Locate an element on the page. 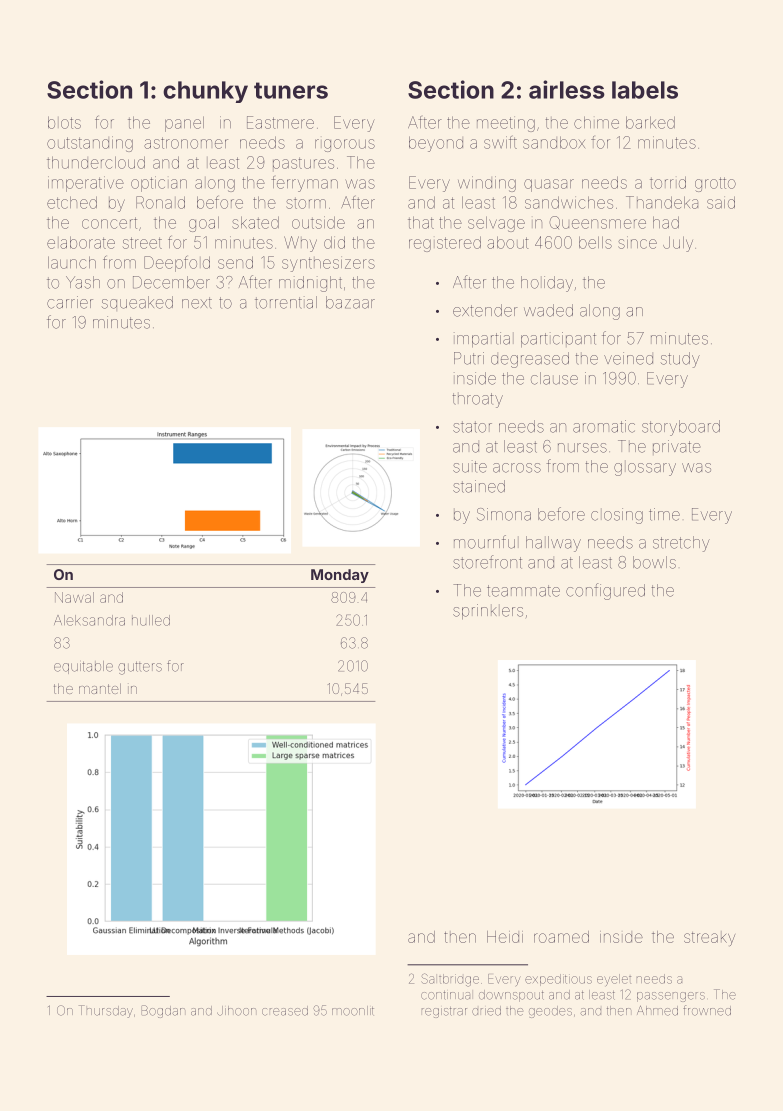  Bogdan is located at coordinates (163, 1011).
